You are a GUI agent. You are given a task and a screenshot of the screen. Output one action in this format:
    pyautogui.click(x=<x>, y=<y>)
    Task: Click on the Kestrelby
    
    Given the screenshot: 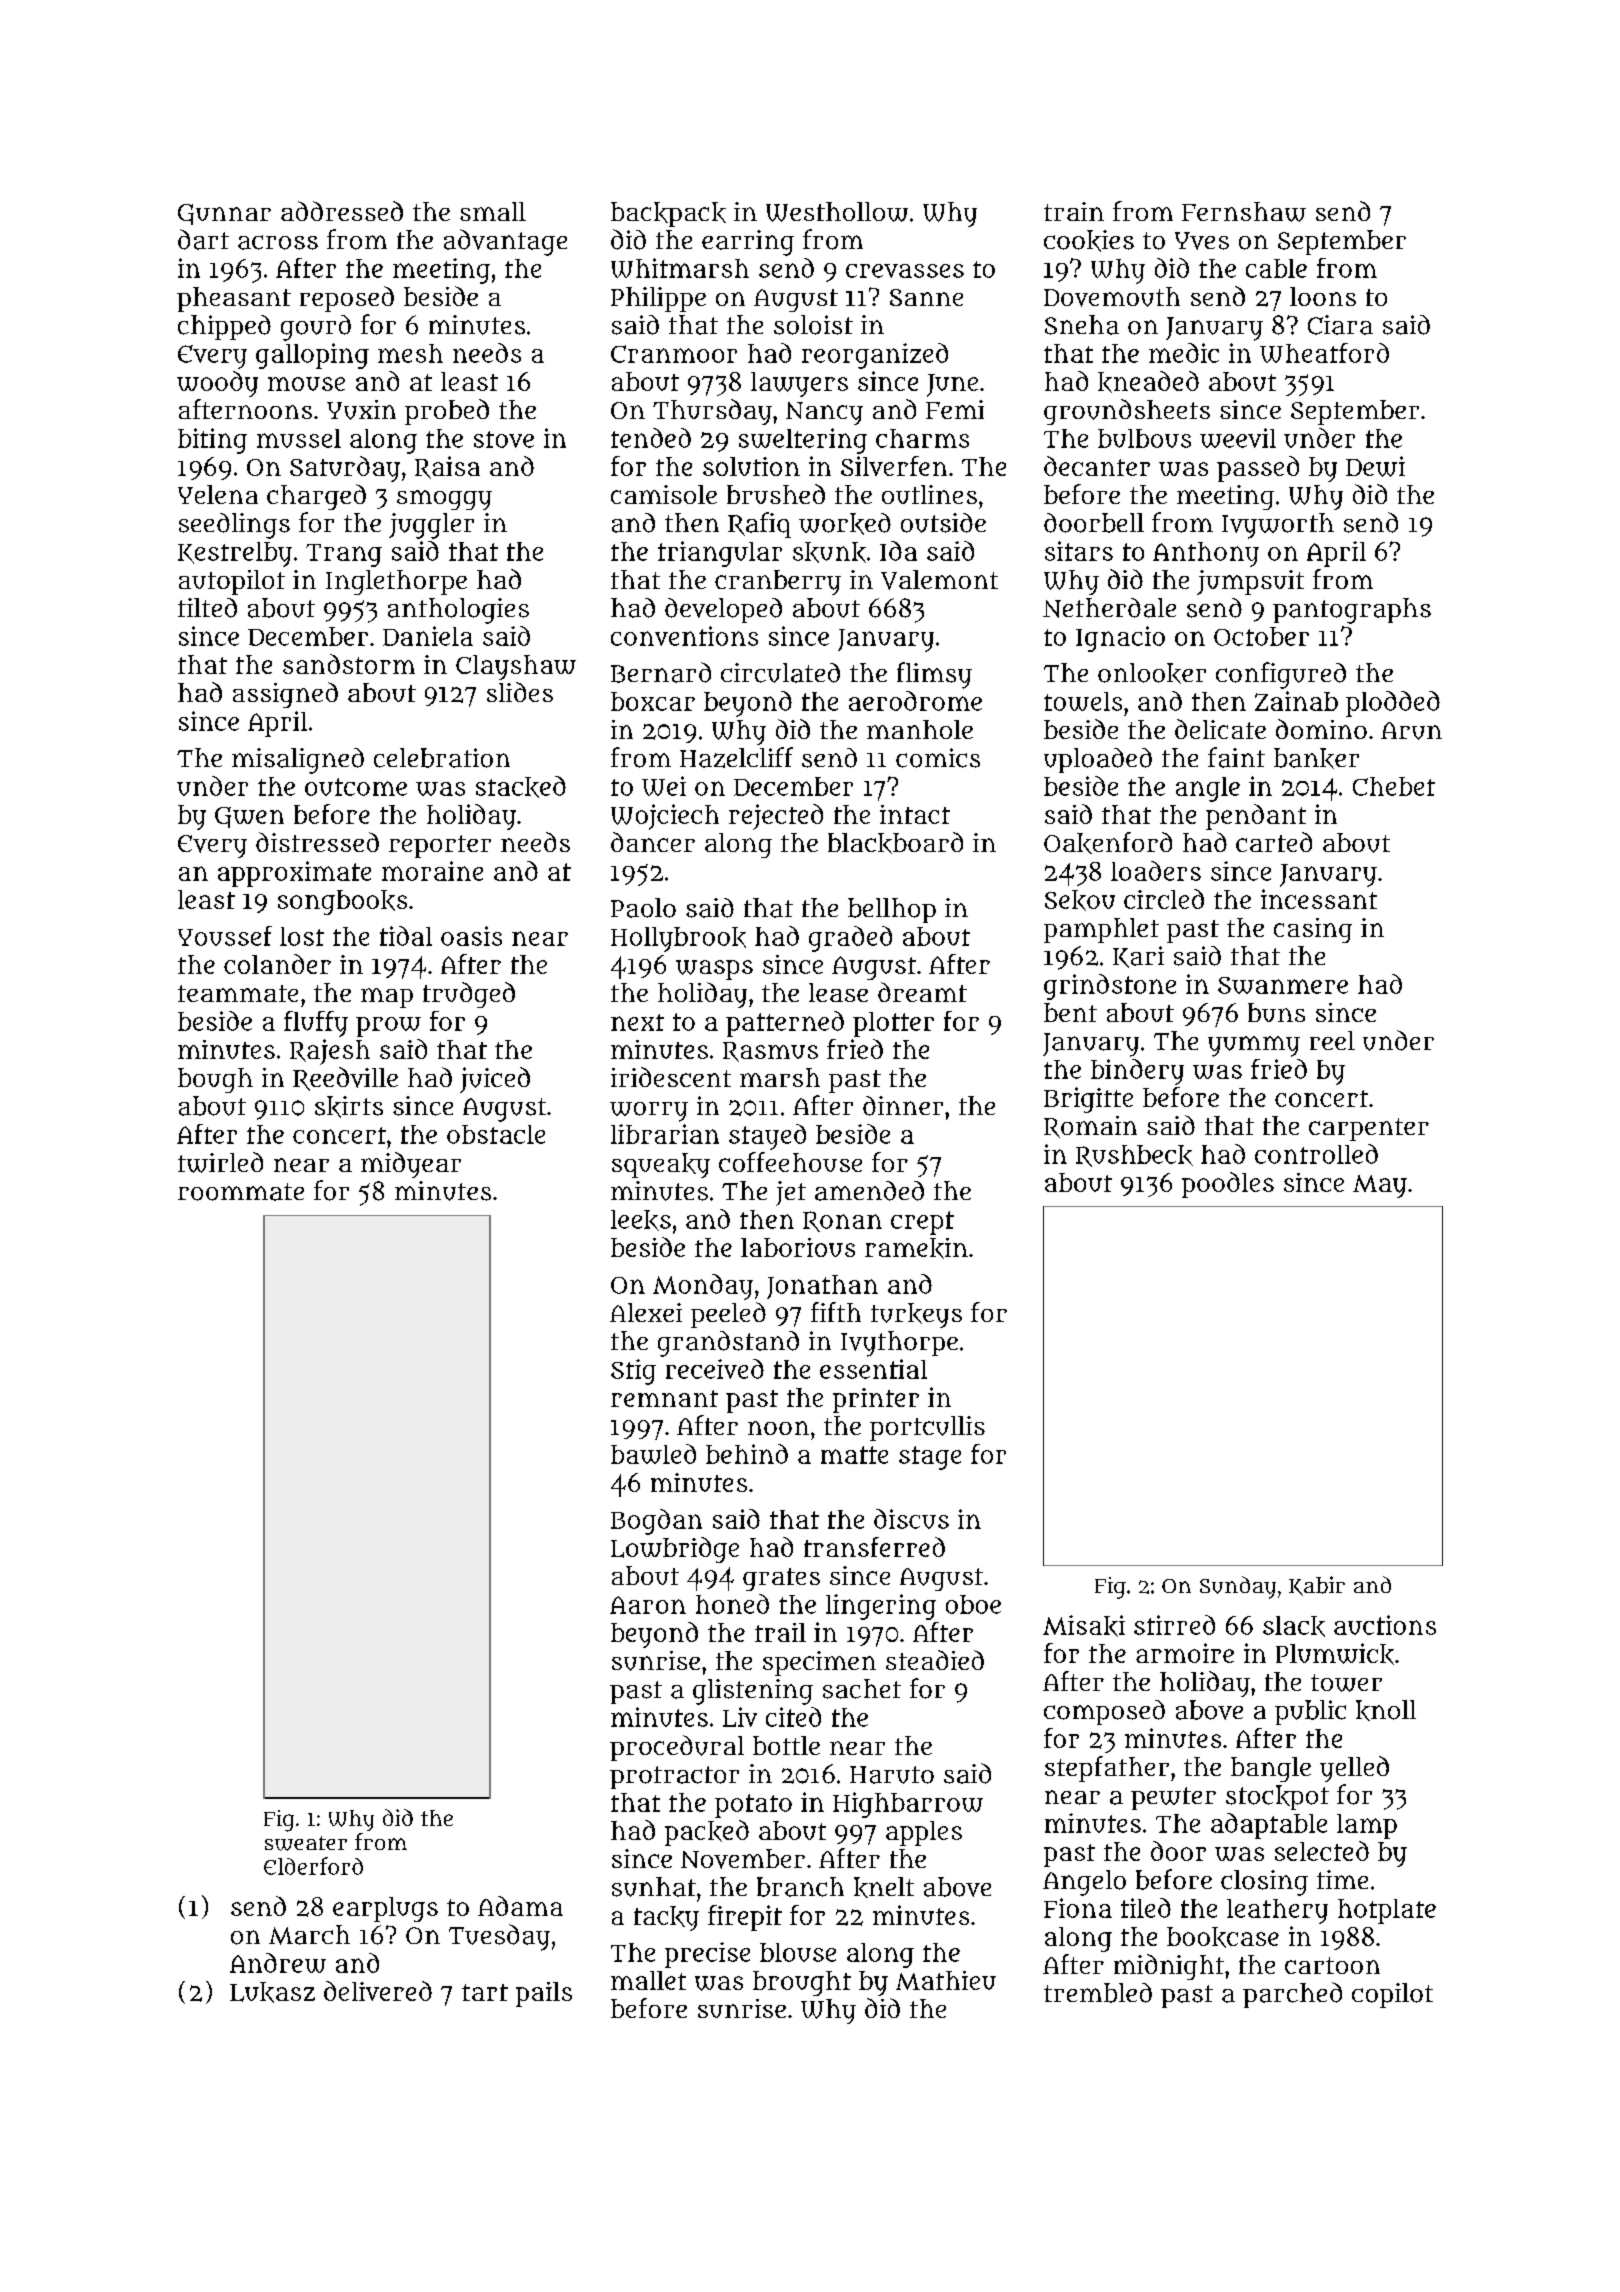 What is the action you would take?
    pyautogui.click(x=235, y=554)
